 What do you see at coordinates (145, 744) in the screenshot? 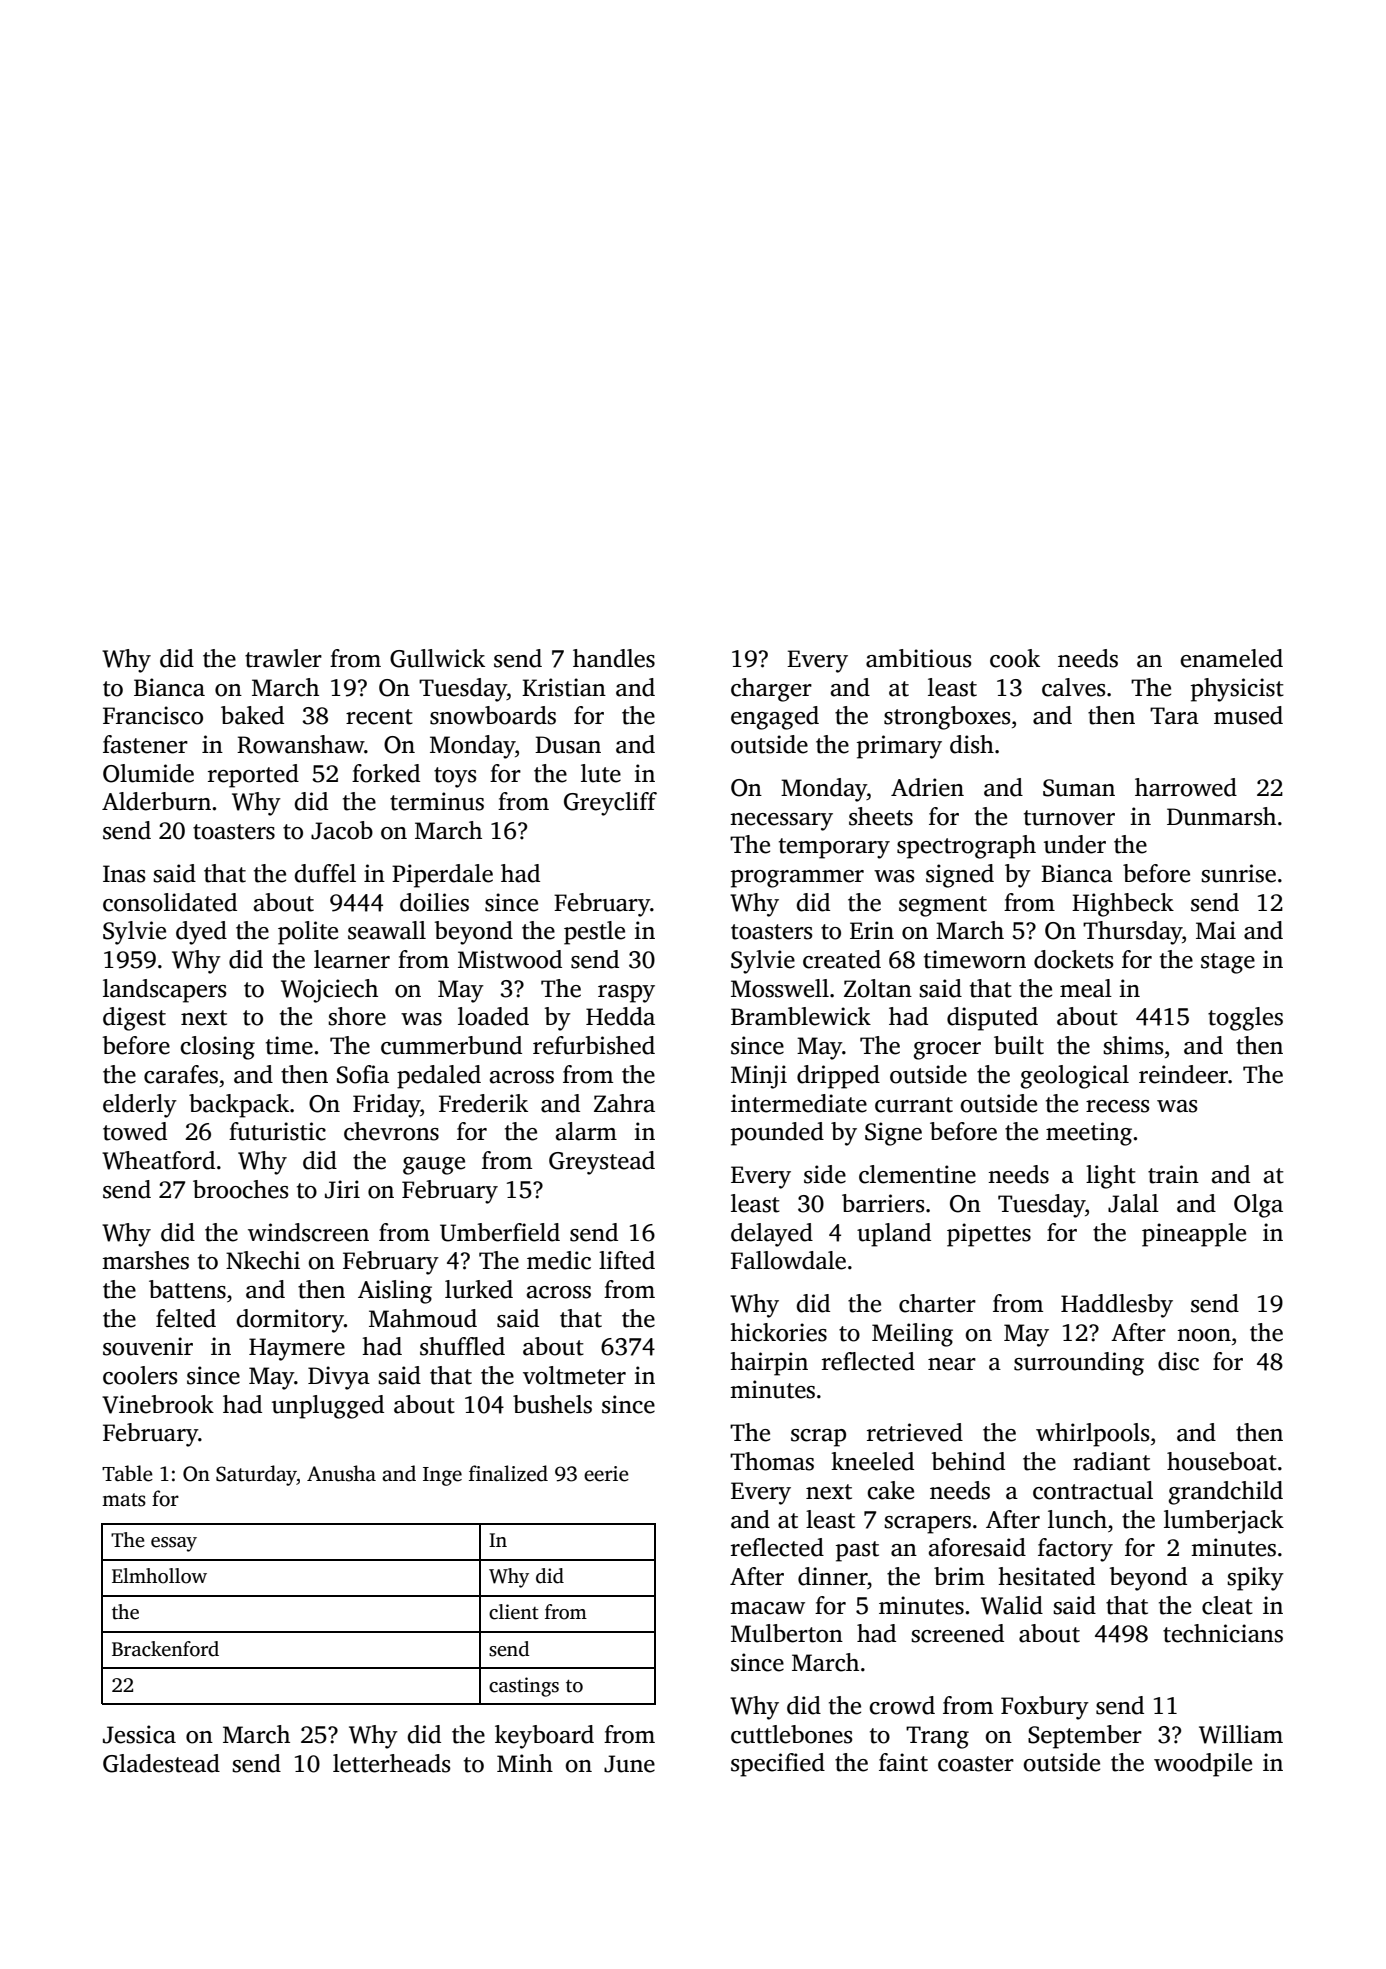
I see `fastener` at bounding box center [145, 744].
